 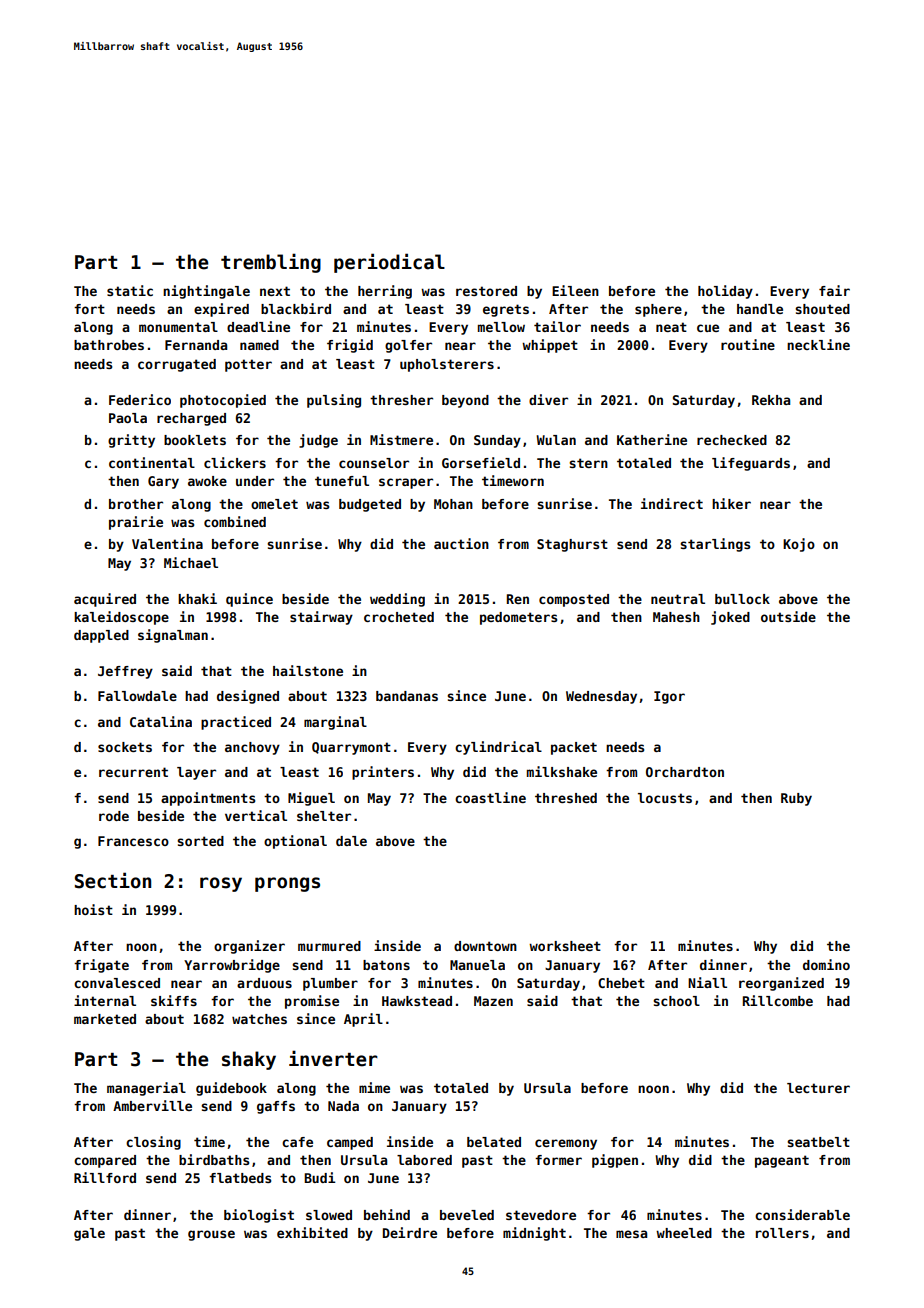 What do you see at coordinates (788, 616) in the page?
I see `outside` at bounding box center [788, 616].
